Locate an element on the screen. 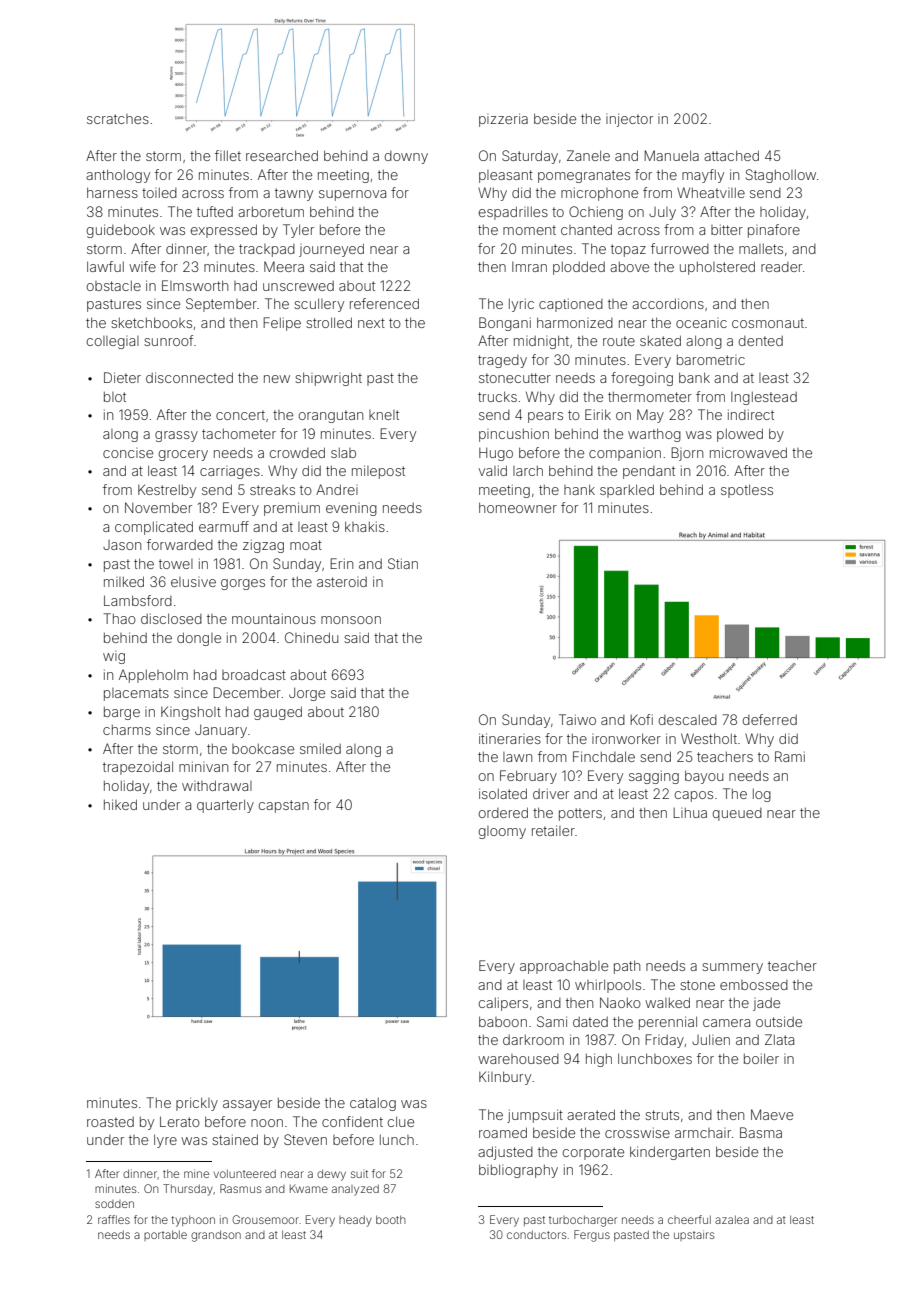 This screenshot has height=1316, width=908. Kofi is located at coordinates (641, 719).
